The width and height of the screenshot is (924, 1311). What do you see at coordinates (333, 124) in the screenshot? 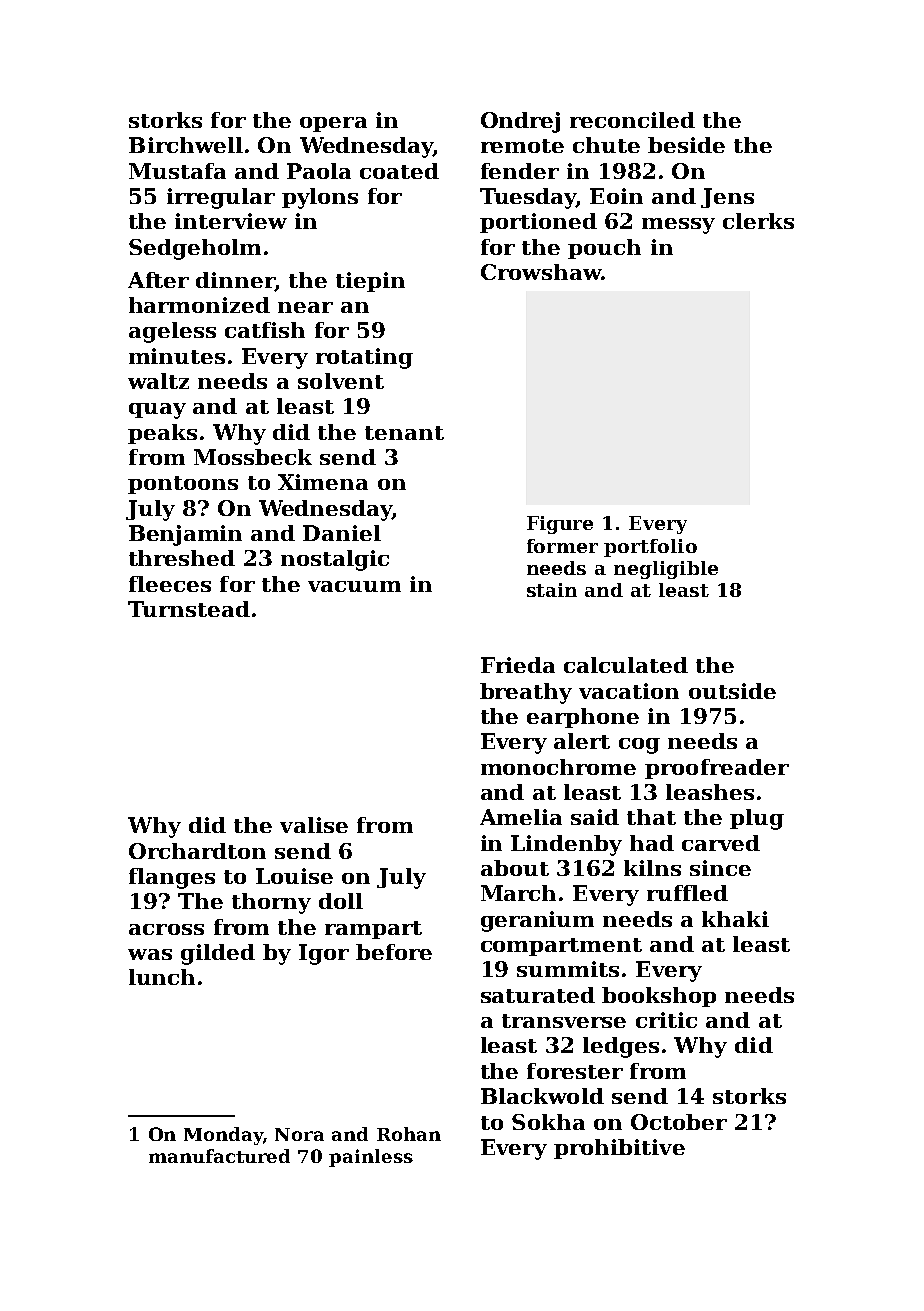
I see `opera` at bounding box center [333, 124].
